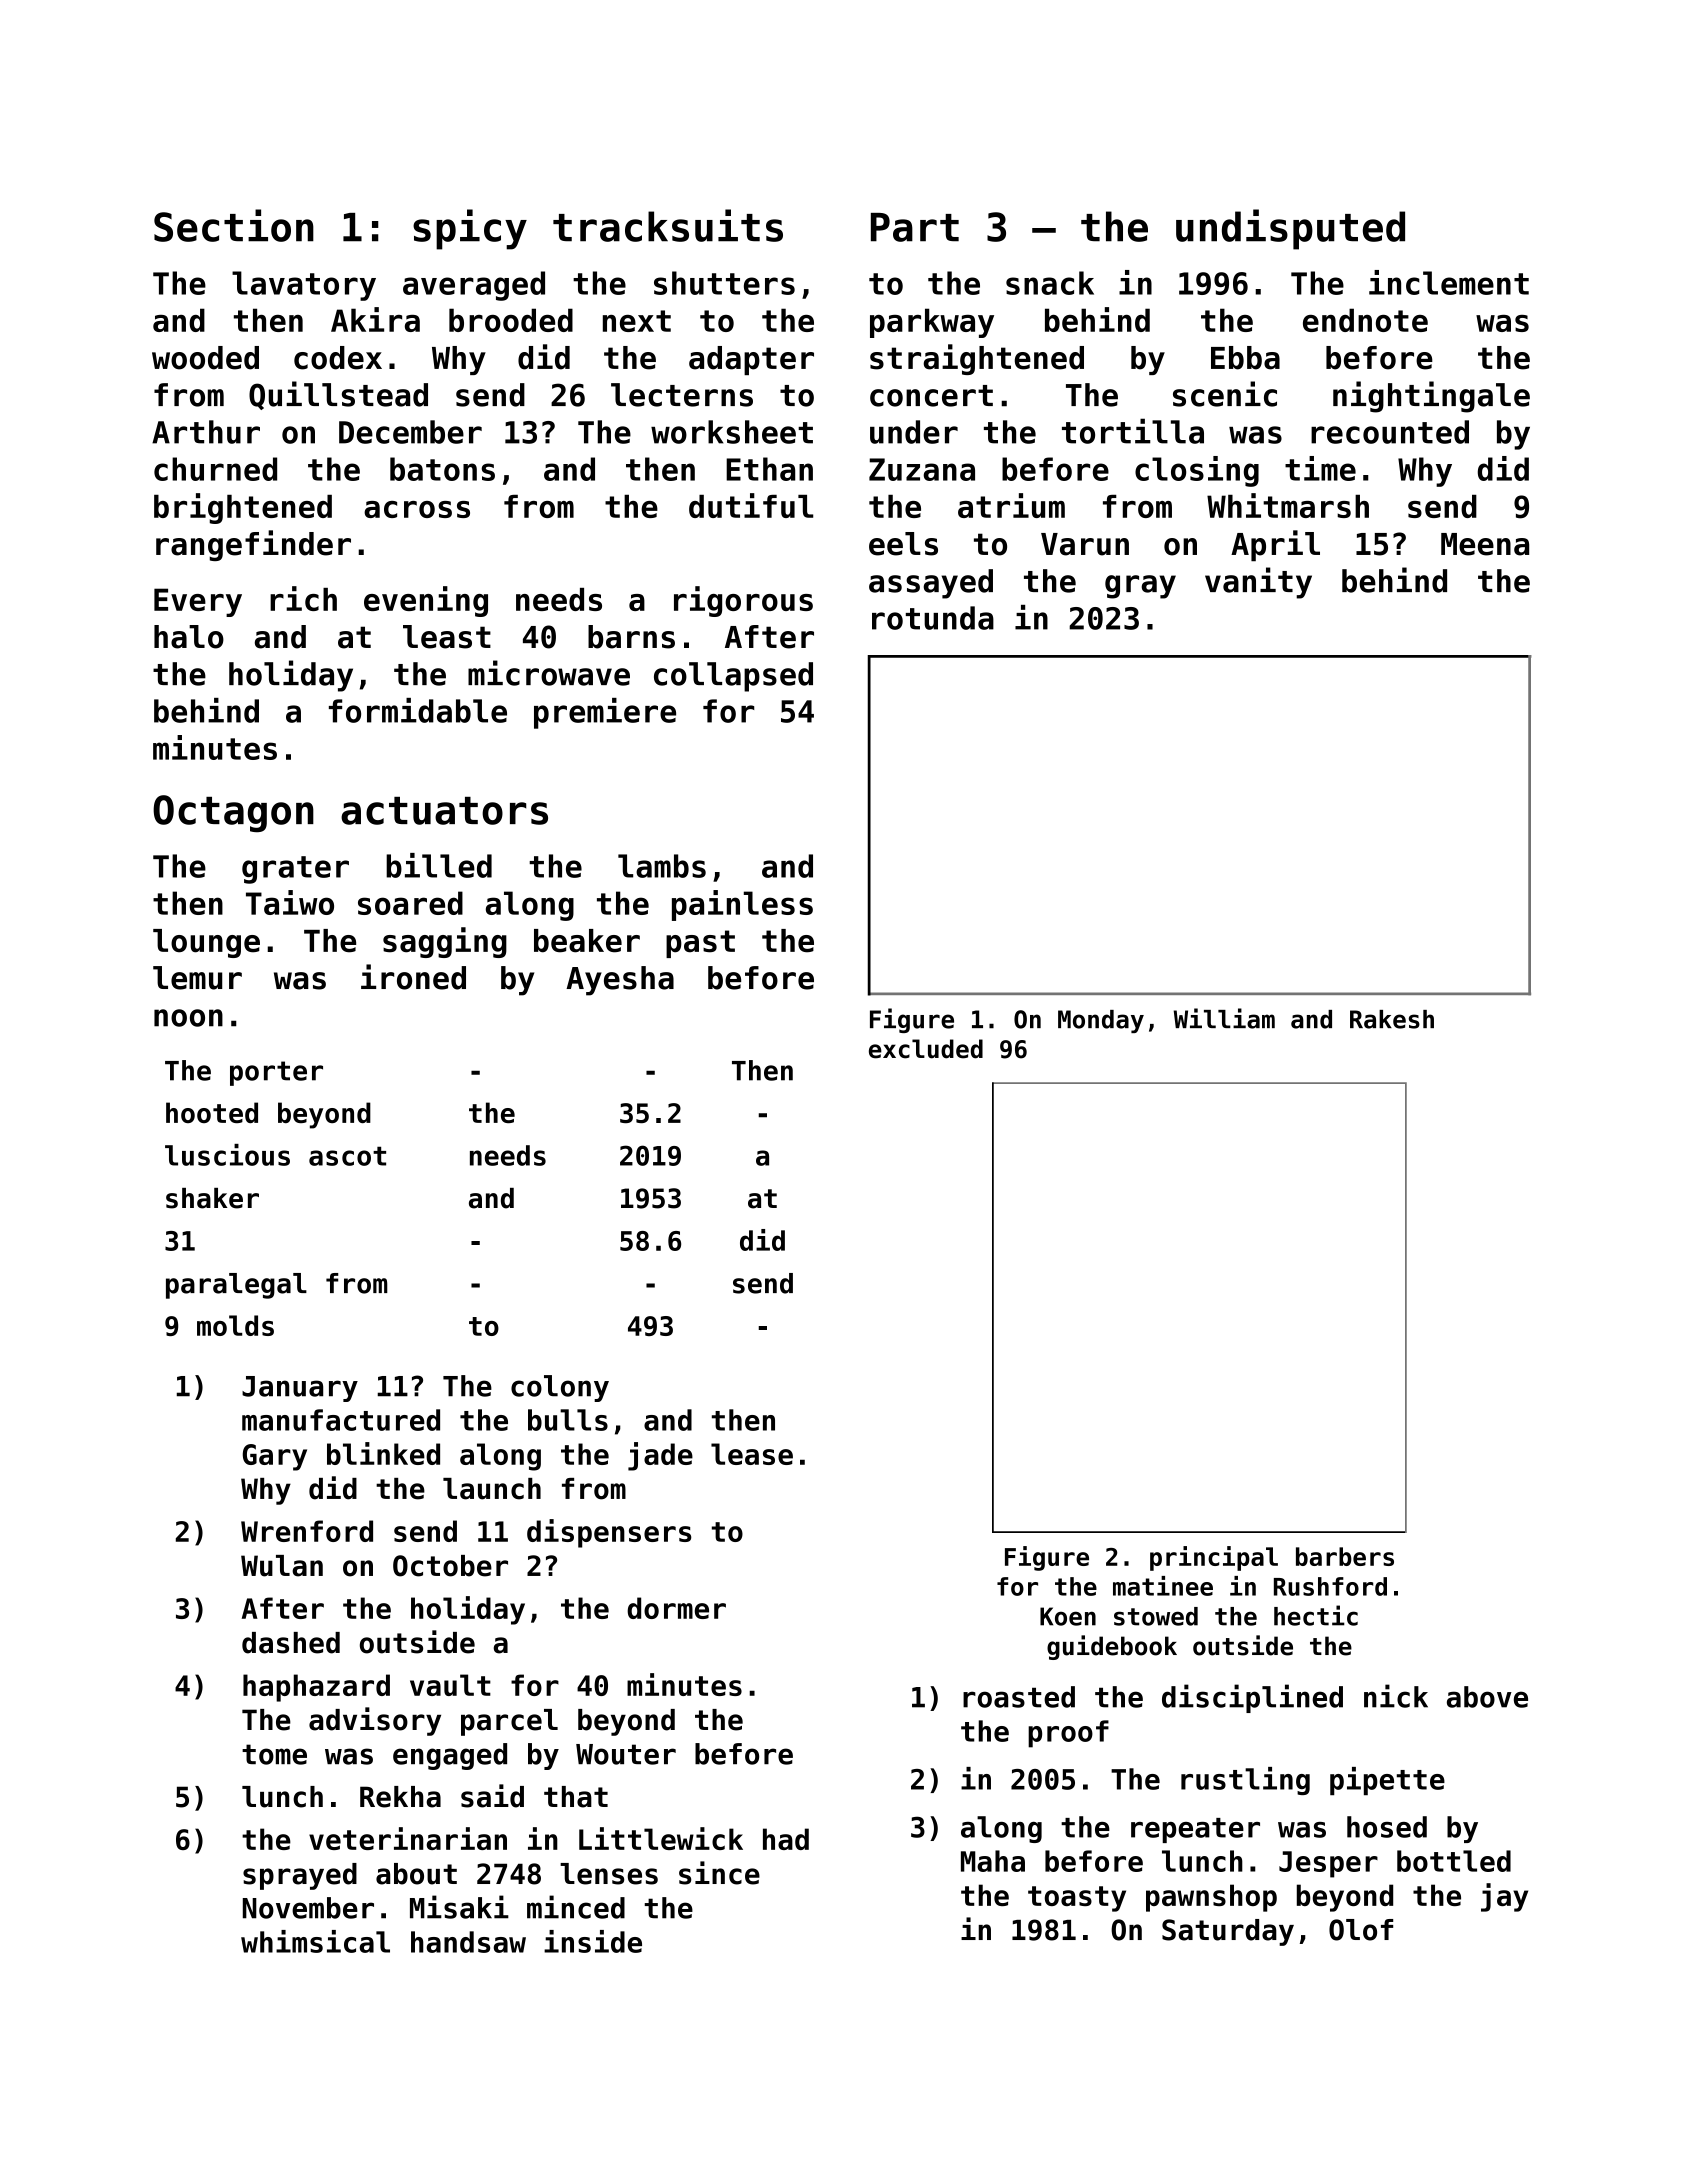  What do you see at coordinates (439, 865) in the screenshot?
I see `billed` at bounding box center [439, 865].
